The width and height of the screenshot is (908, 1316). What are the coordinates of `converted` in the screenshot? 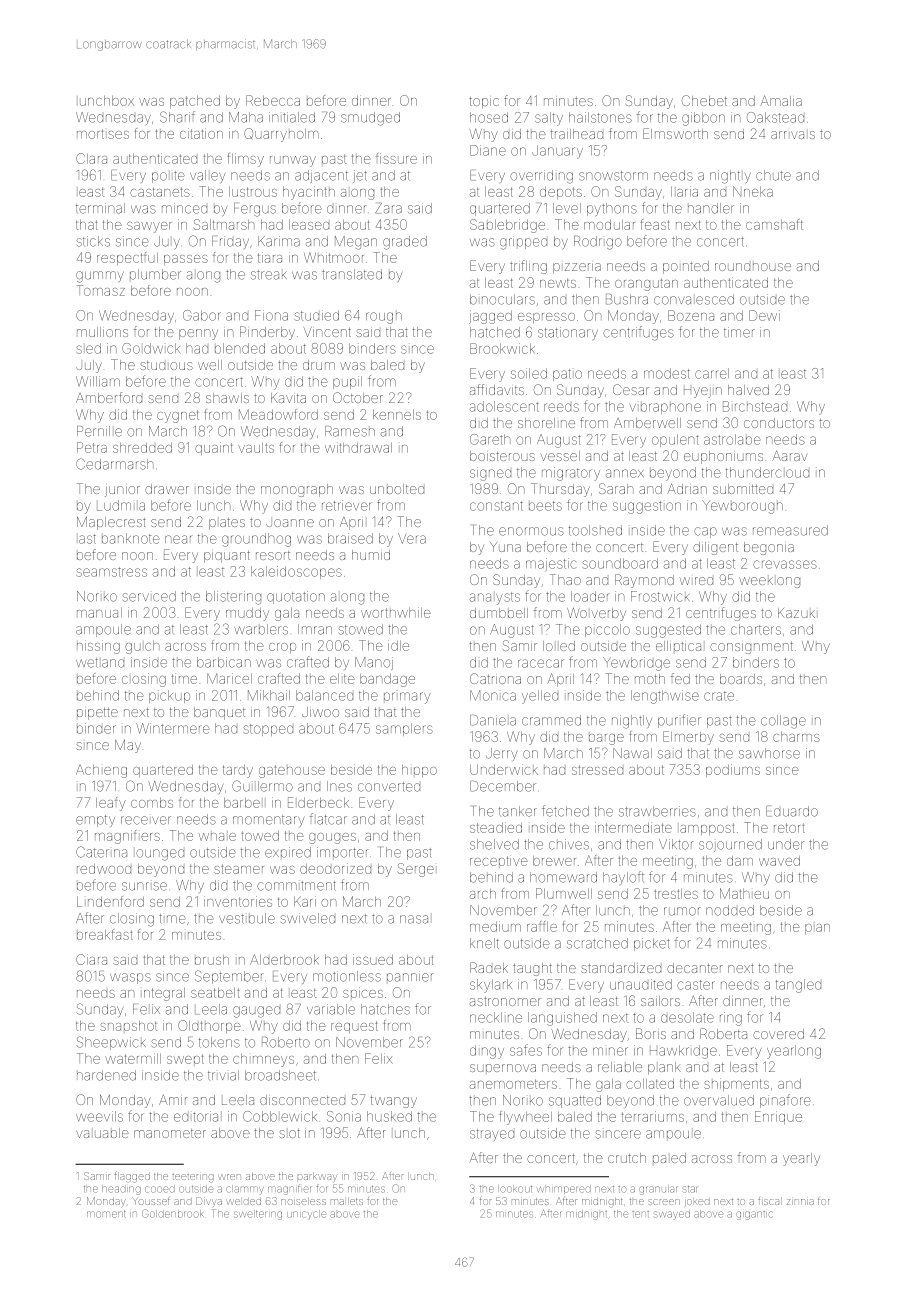 It's located at (389, 787).
